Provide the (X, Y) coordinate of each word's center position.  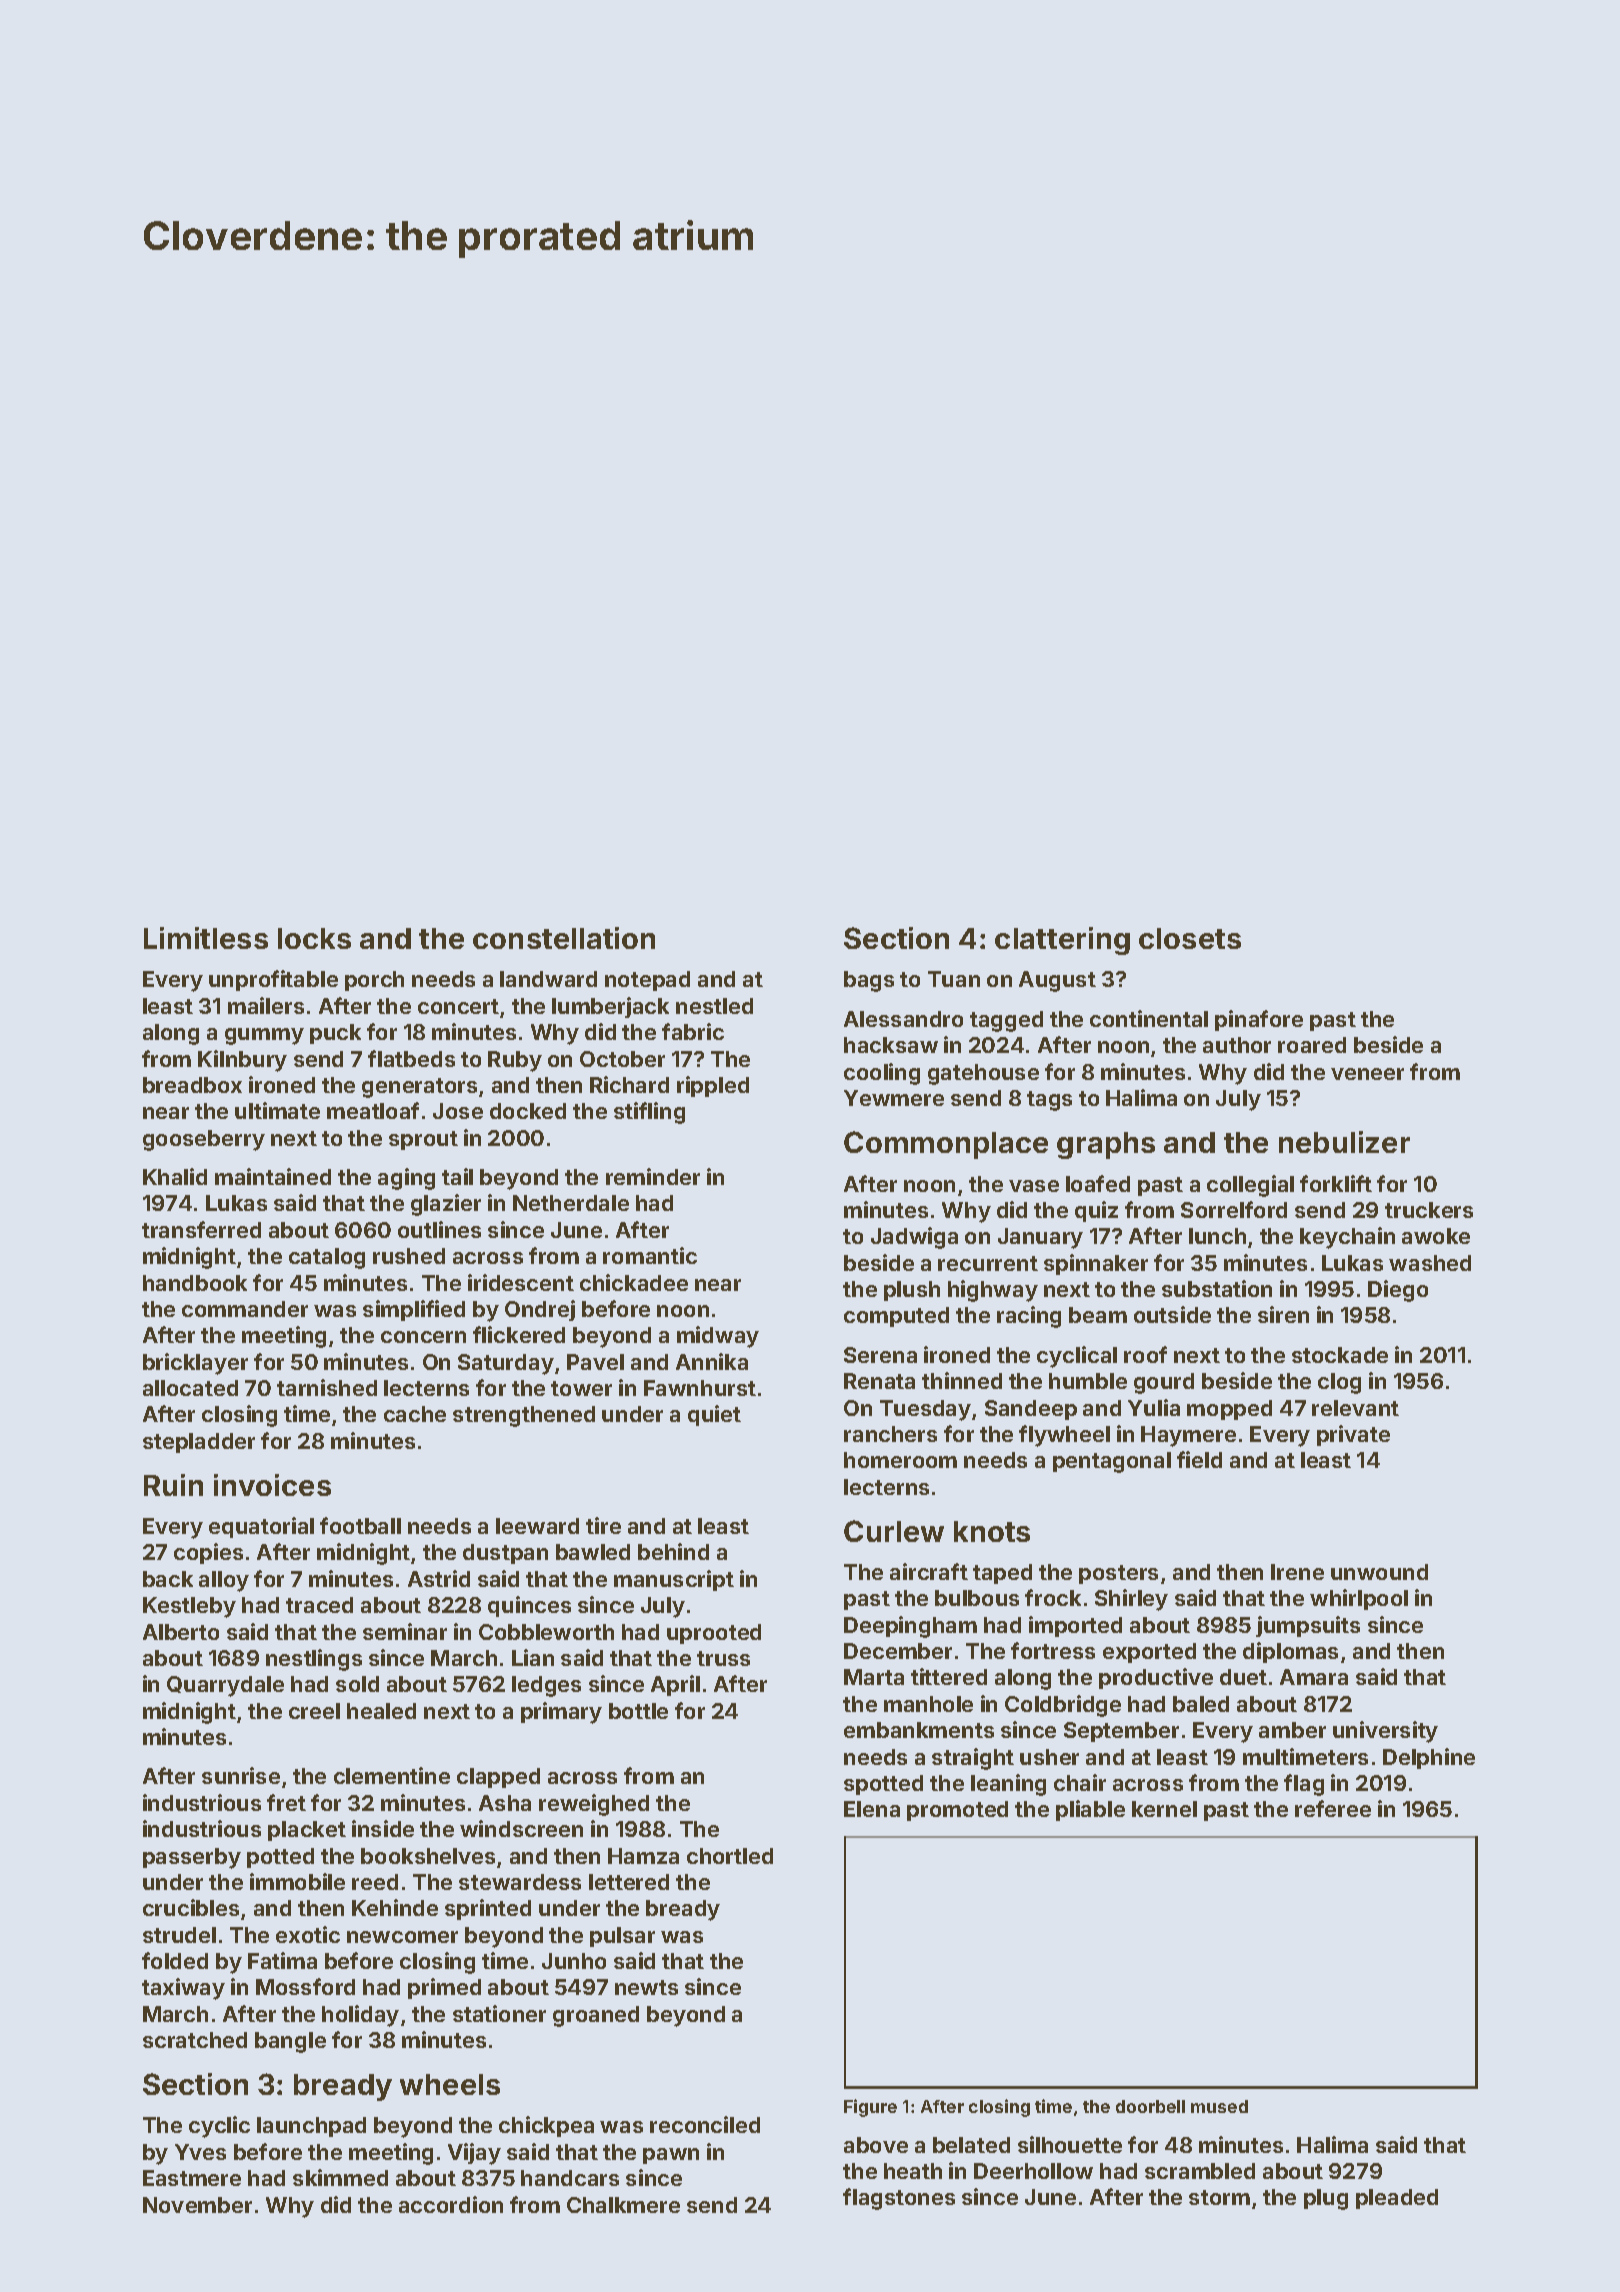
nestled (714, 1006)
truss (723, 1658)
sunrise (241, 1775)
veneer (1367, 1074)
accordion (451, 2204)
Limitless (206, 938)
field (1199, 1459)
